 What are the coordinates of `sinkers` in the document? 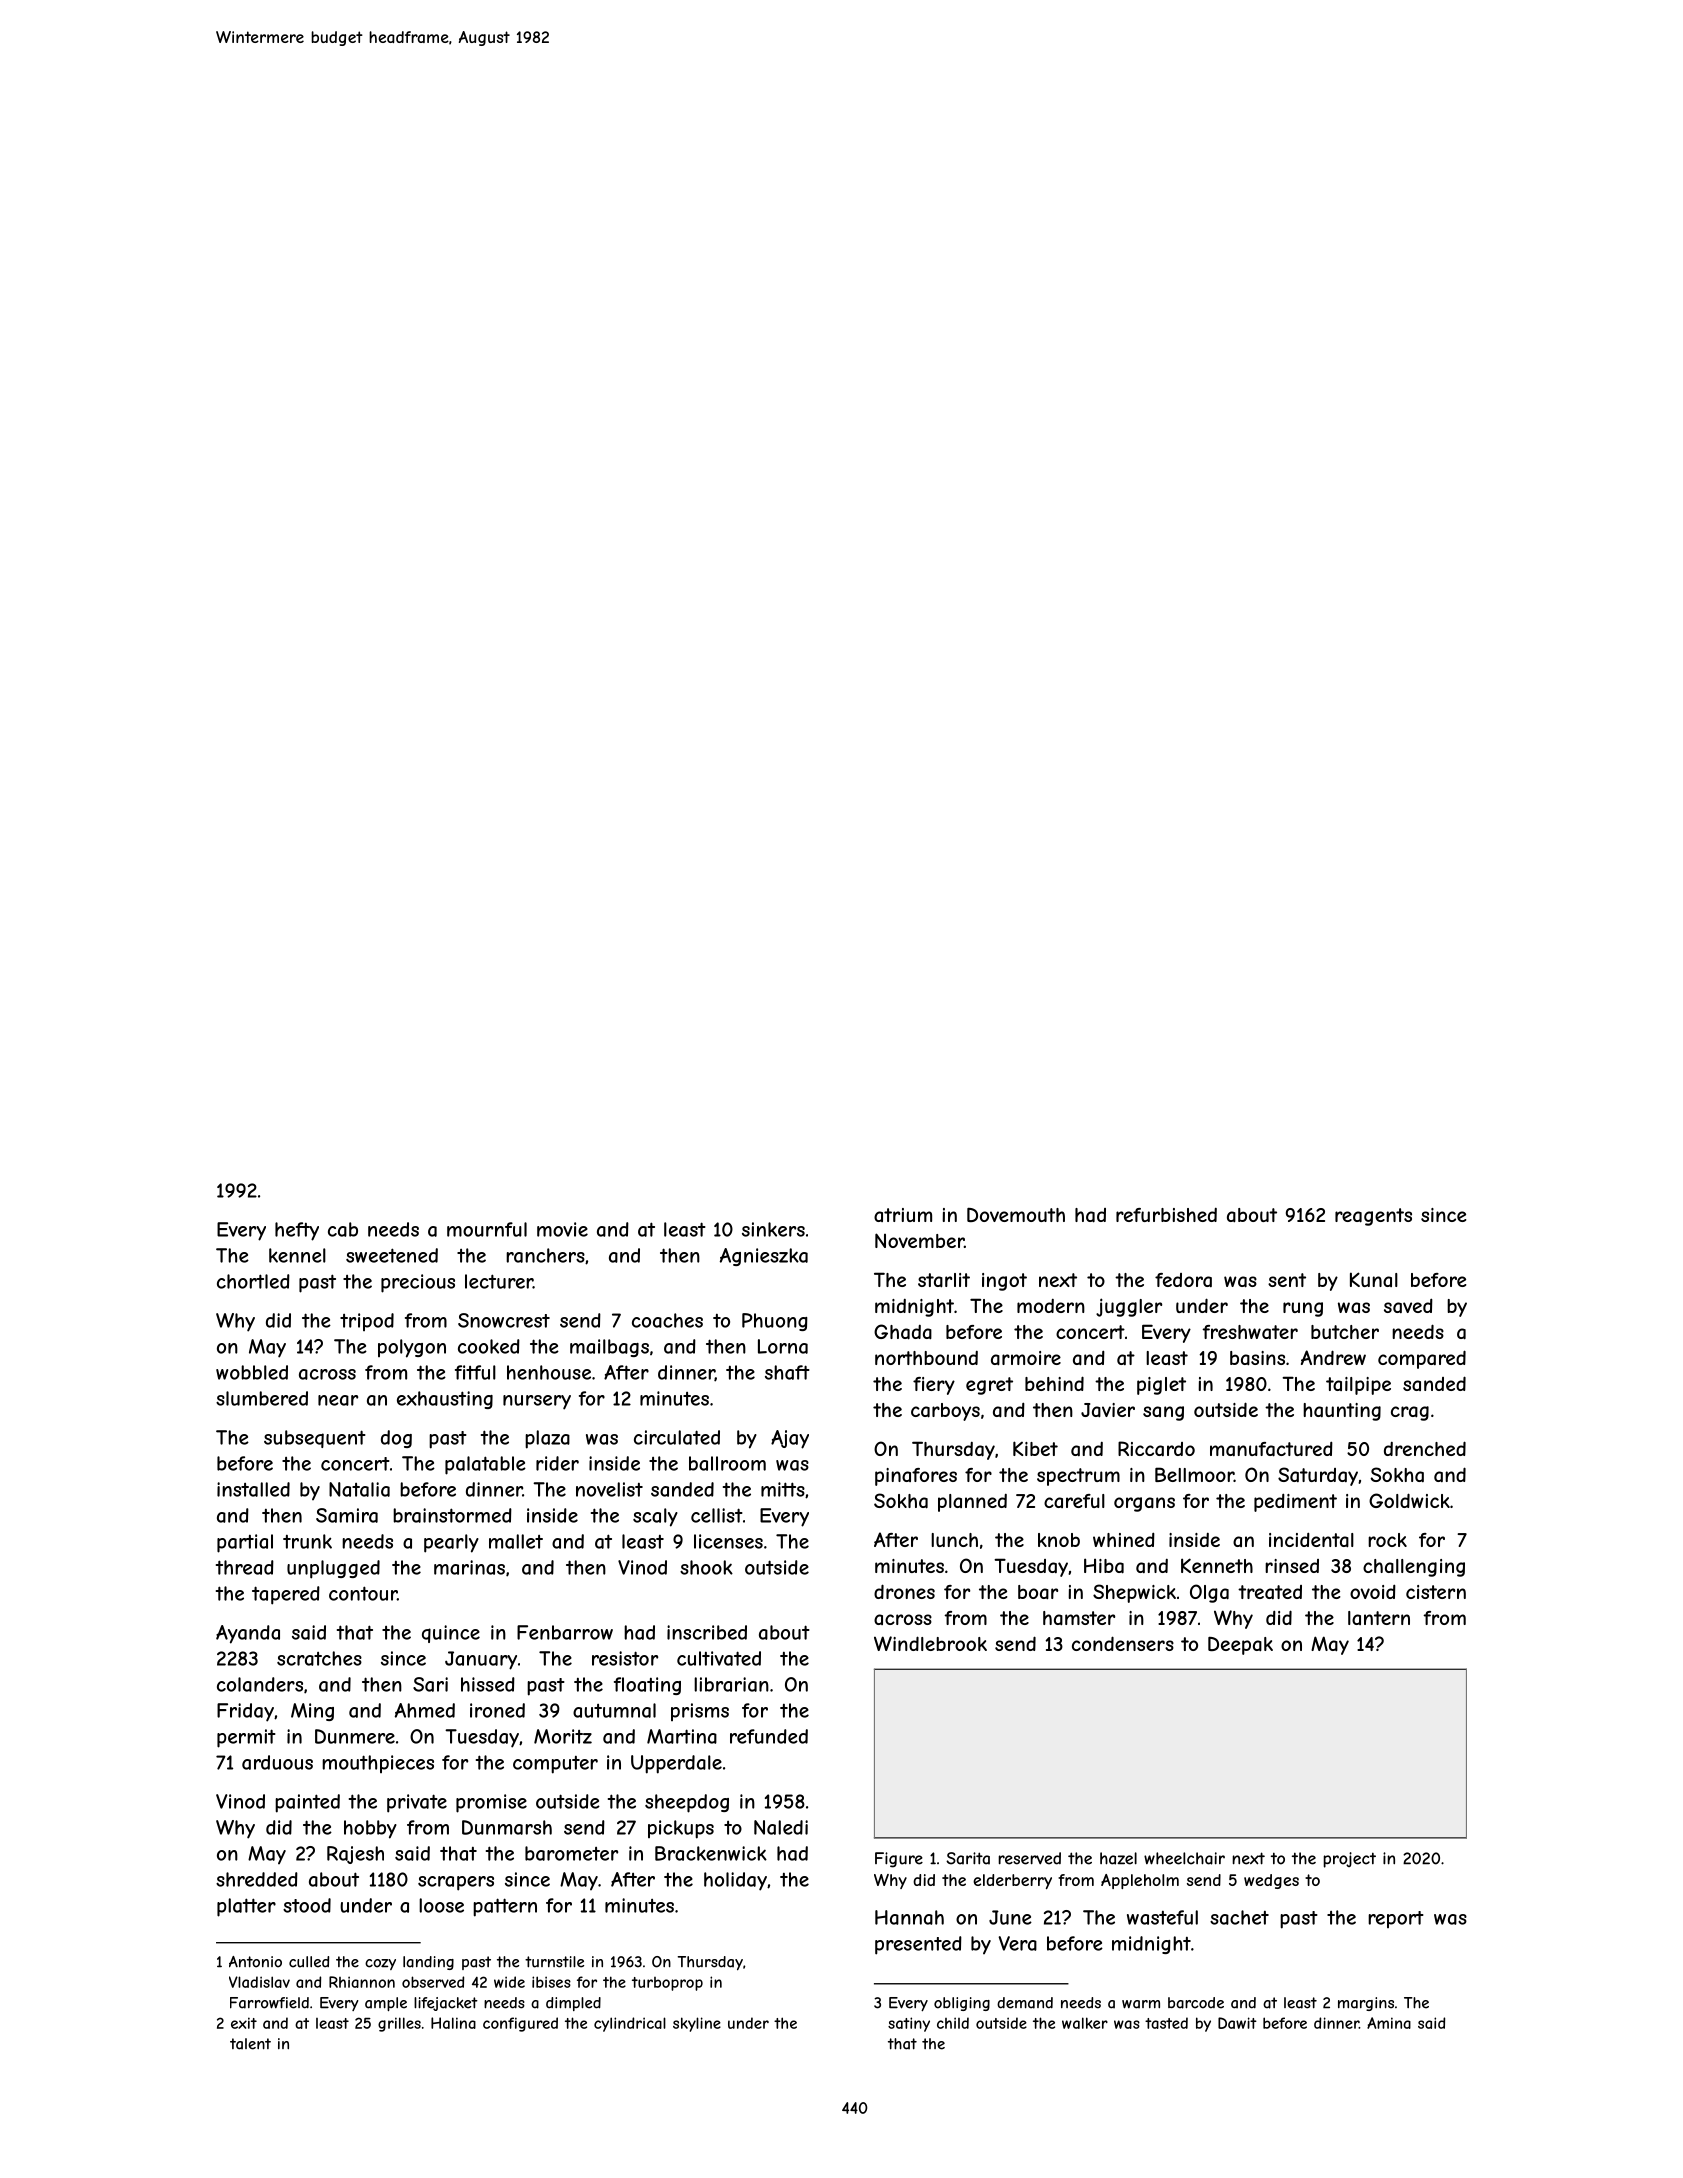 It's located at (773, 1229).
